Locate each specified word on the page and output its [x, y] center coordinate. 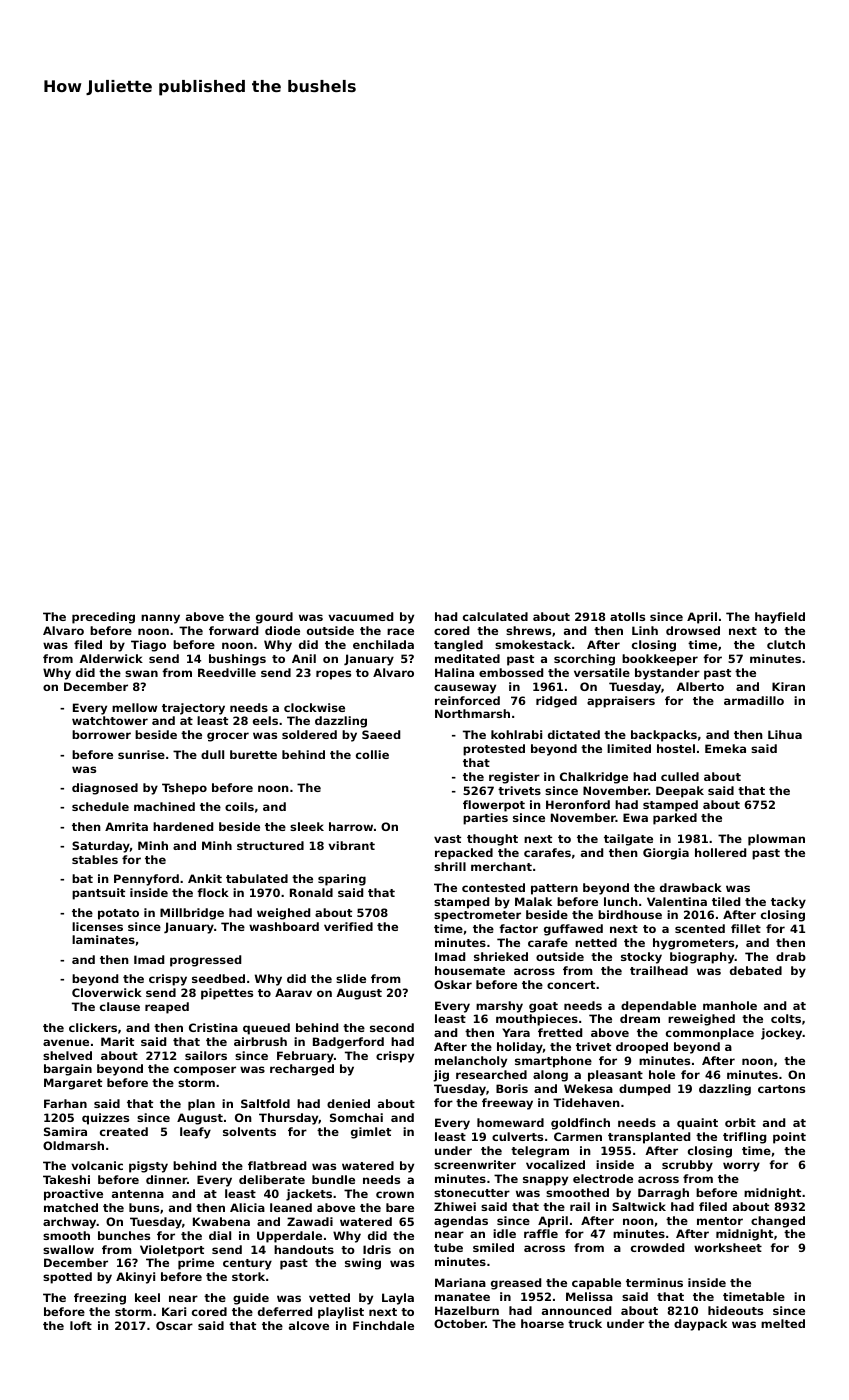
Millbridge [192, 914]
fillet [746, 928]
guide [251, 1299]
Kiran [788, 686]
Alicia [247, 1207]
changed [778, 1222]
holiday [520, 1048]
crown [395, 1194]
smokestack [533, 644]
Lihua [785, 734]
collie [372, 754]
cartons [781, 1089]
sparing [342, 880]
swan [141, 673]
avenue [66, 1042]
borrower [101, 734]
